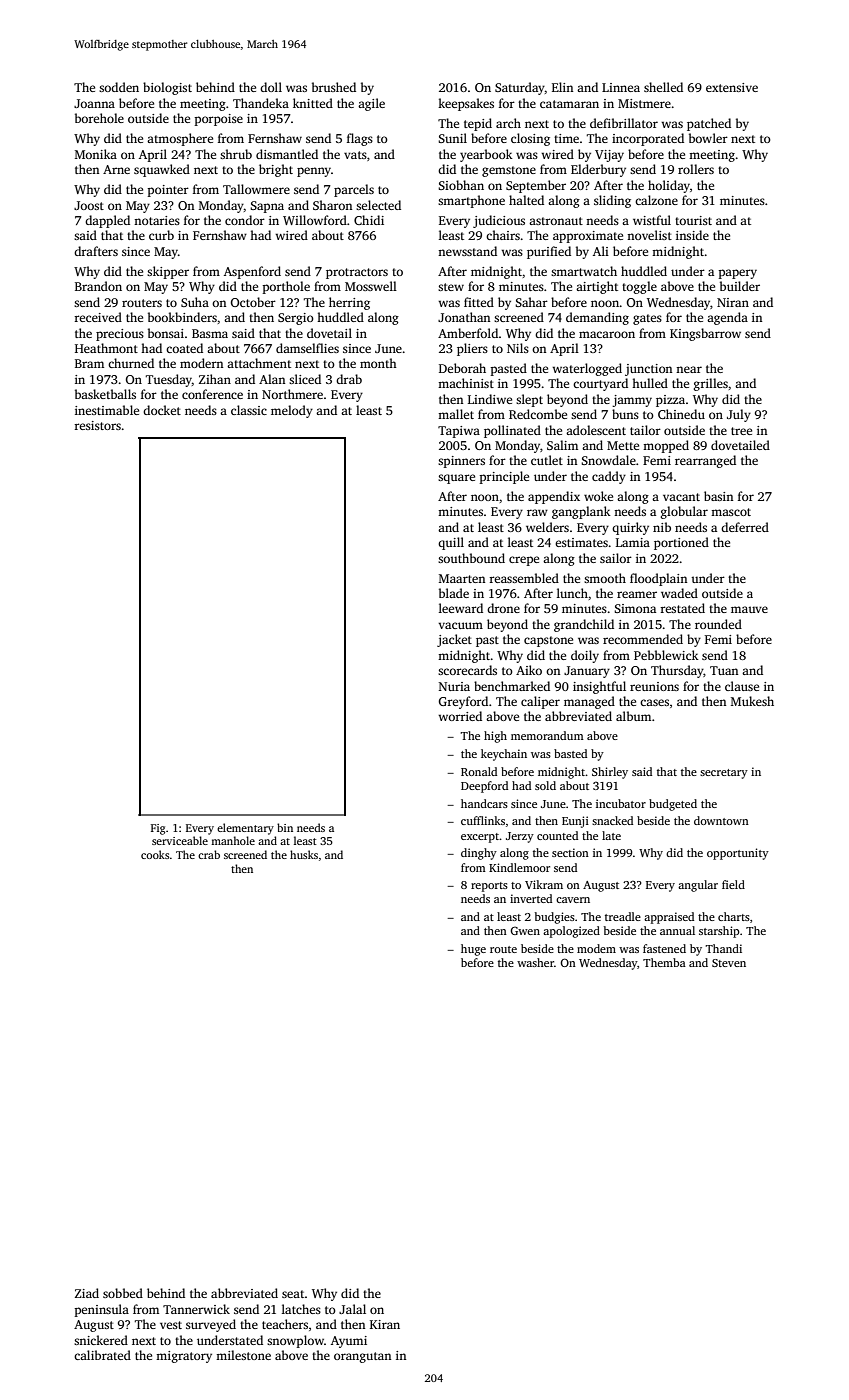 The width and height of the screenshot is (849, 1400). Describe the element at coordinates (304, 854) in the screenshot. I see `husks` at that location.
